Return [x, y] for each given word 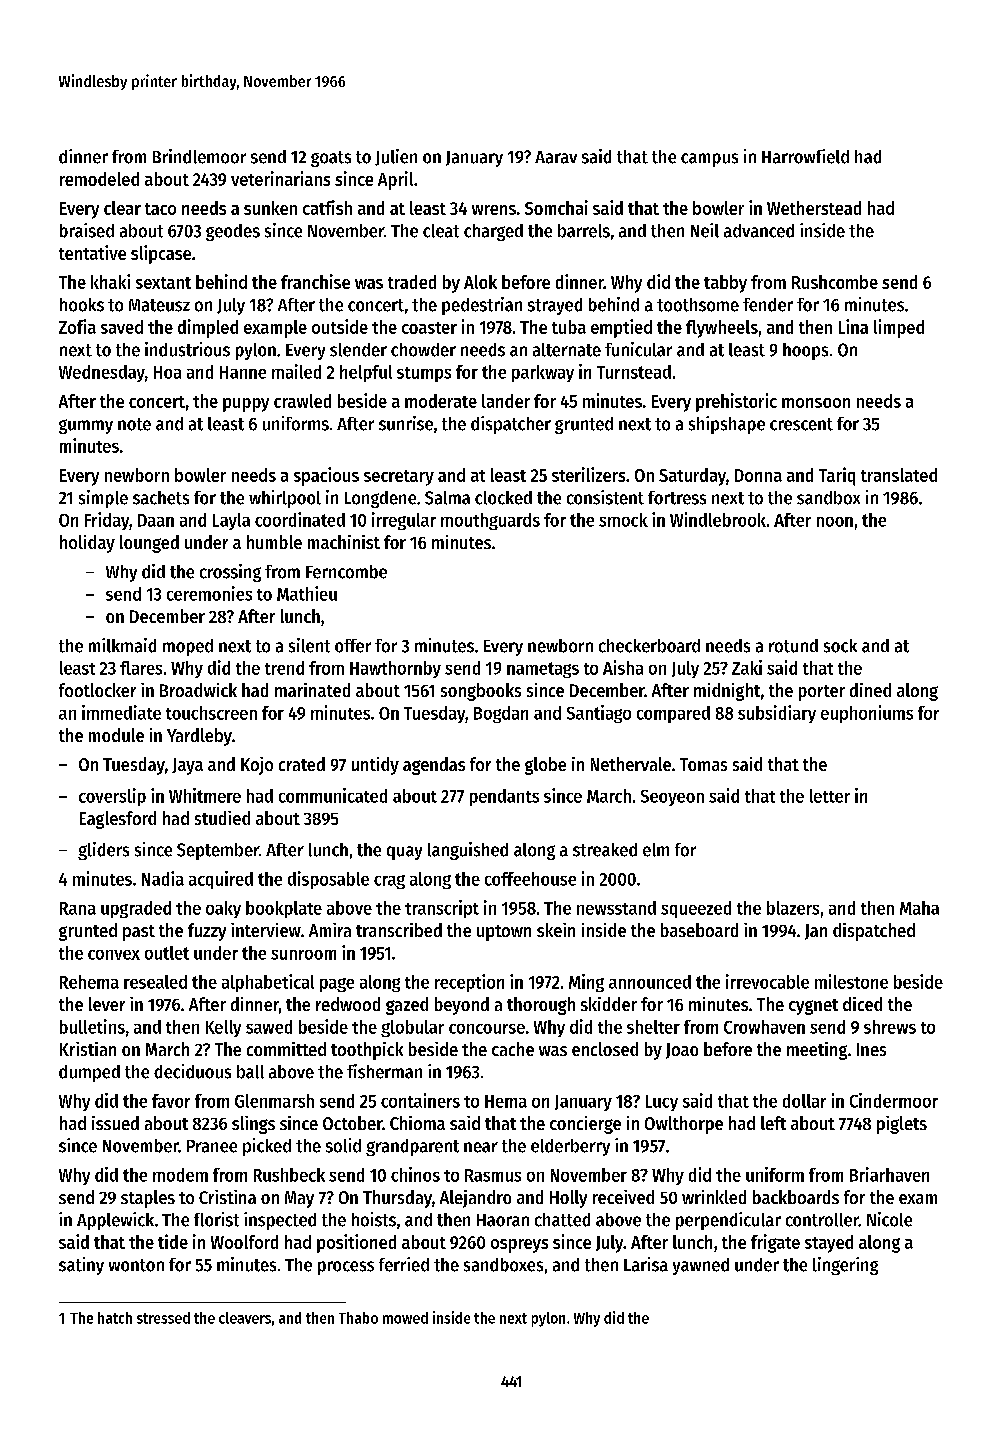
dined [870, 690]
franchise [315, 281]
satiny [81, 1266]
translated [899, 475]
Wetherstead [814, 208]
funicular [638, 349]
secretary [399, 478]
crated [302, 764]
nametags [543, 670]
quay [404, 853]
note [134, 424]
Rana [78, 908]
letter [830, 796]
